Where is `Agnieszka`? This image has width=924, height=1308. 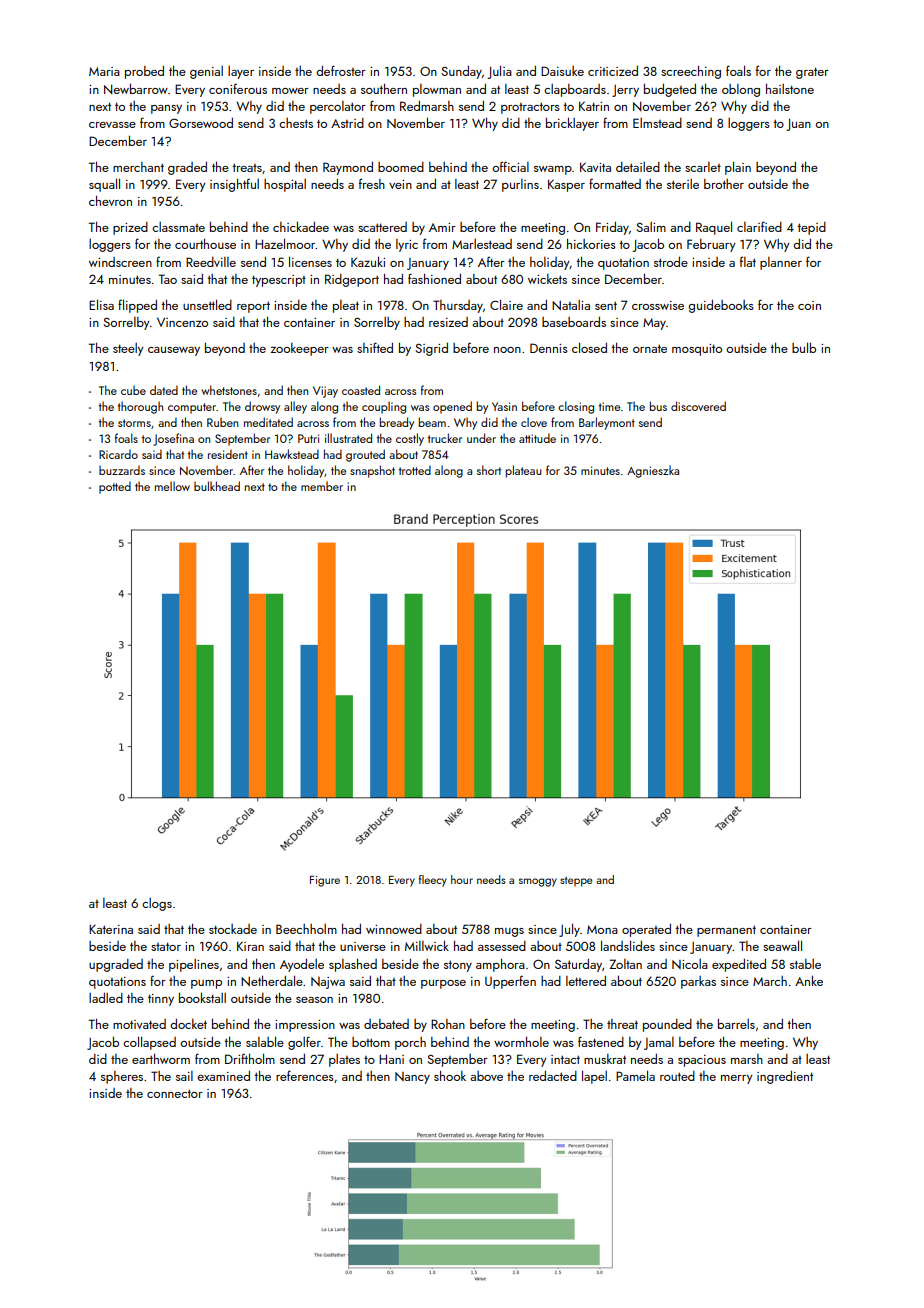
Agnieszka is located at coordinates (653, 471).
